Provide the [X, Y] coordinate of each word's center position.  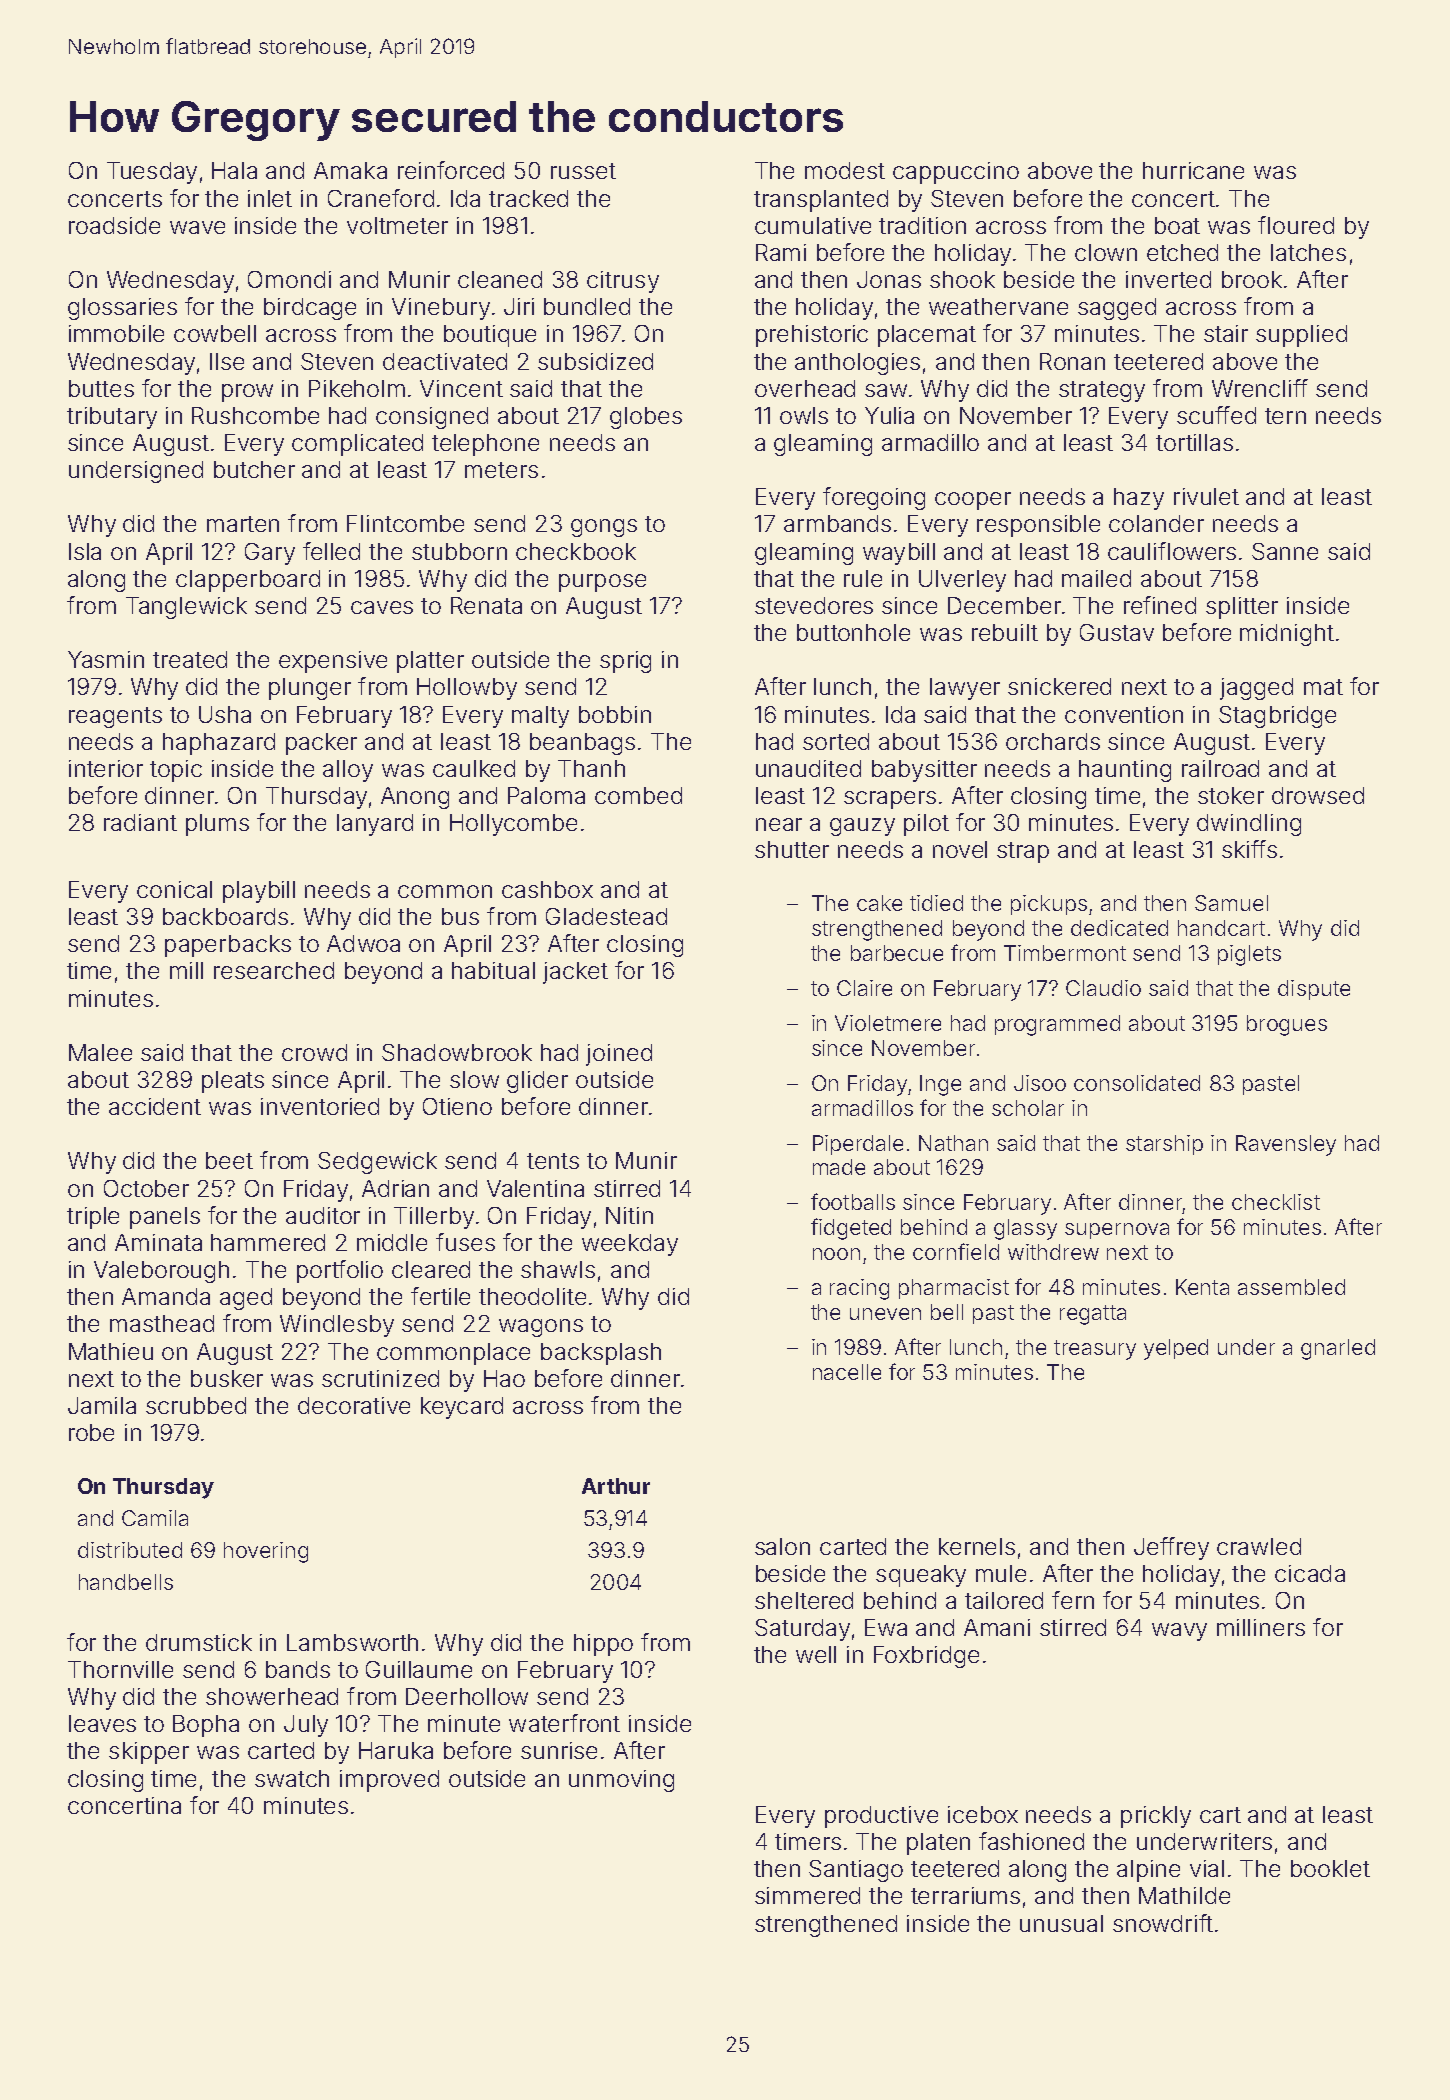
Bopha [206, 1726]
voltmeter [397, 225]
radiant [140, 822]
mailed [1096, 578]
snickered [1059, 686]
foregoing [874, 498]
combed [638, 795]
